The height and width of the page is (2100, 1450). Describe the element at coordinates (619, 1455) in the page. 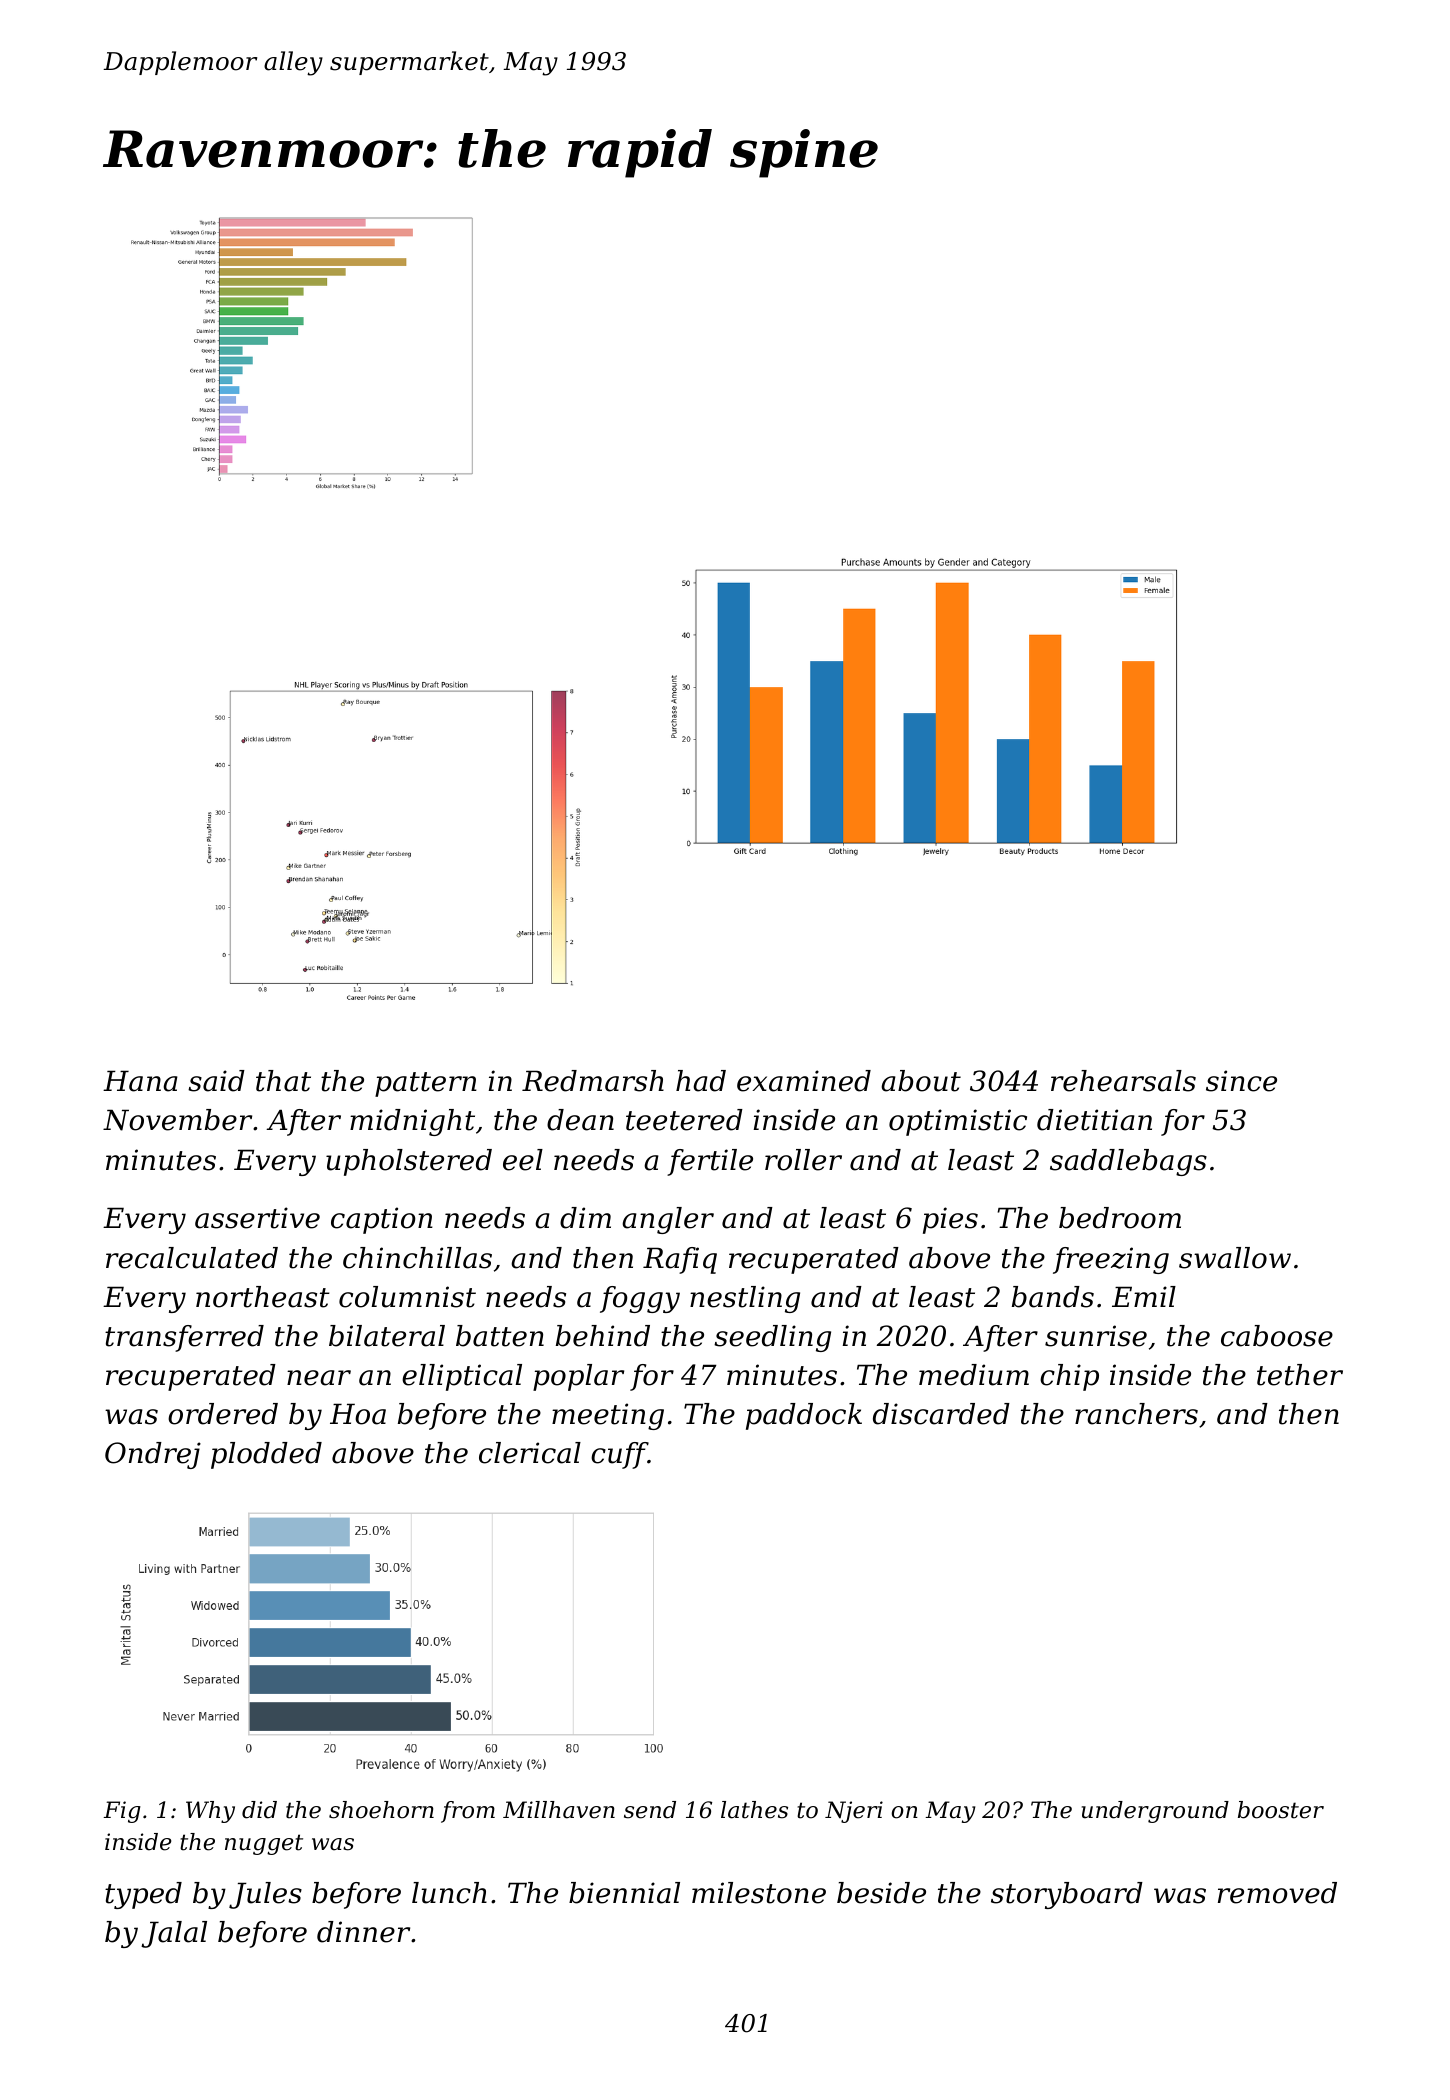

I see `cuff` at that location.
